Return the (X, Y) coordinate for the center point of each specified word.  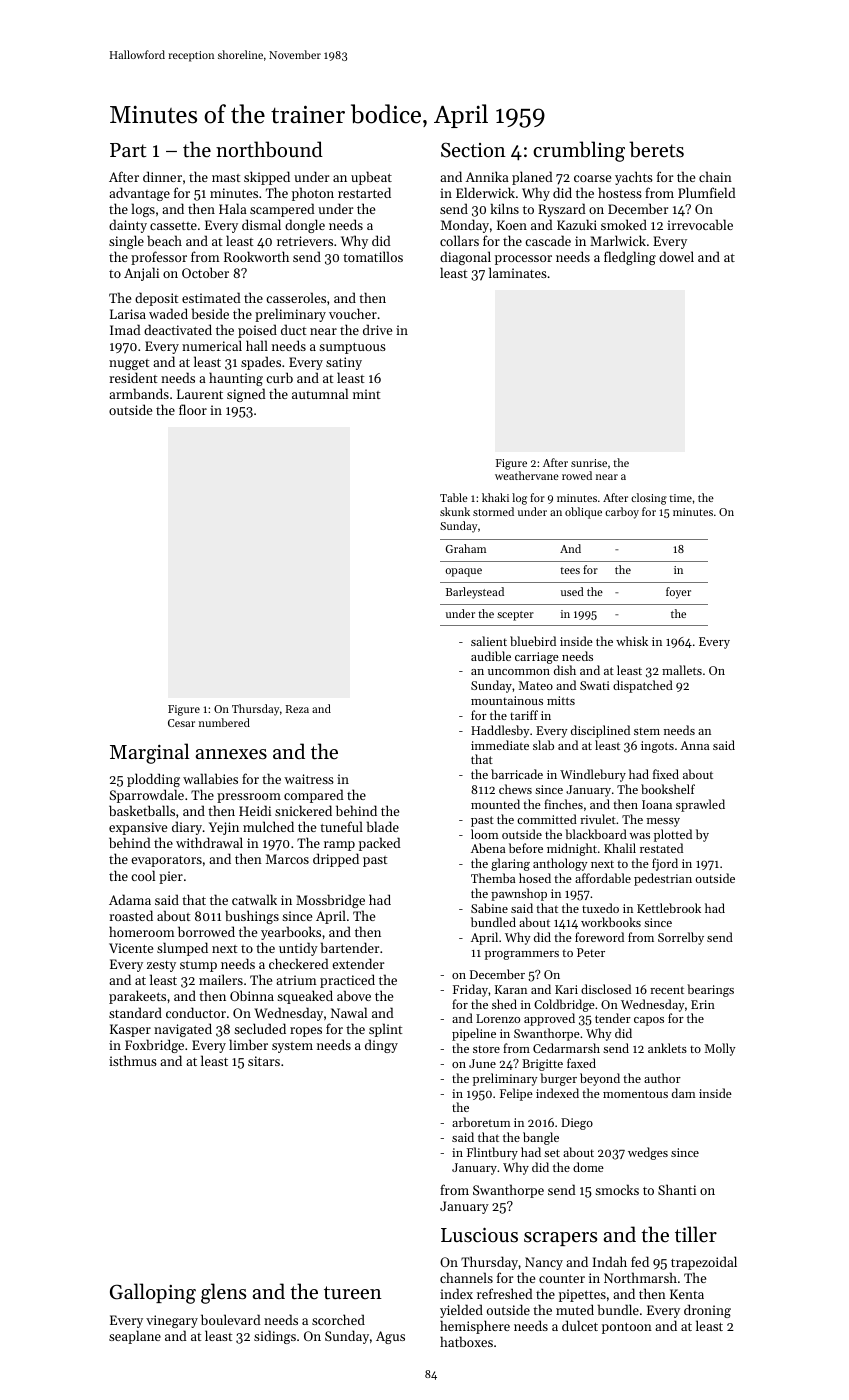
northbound (269, 149)
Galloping (153, 1293)
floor (193, 409)
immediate (500, 745)
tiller (696, 1234)
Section (473, 150)
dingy (381, 1046)
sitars (264, 1061)
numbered (224, 722)
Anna (694, 745)
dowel (676, 256)
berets (656, 149)
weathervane (527, 475)
